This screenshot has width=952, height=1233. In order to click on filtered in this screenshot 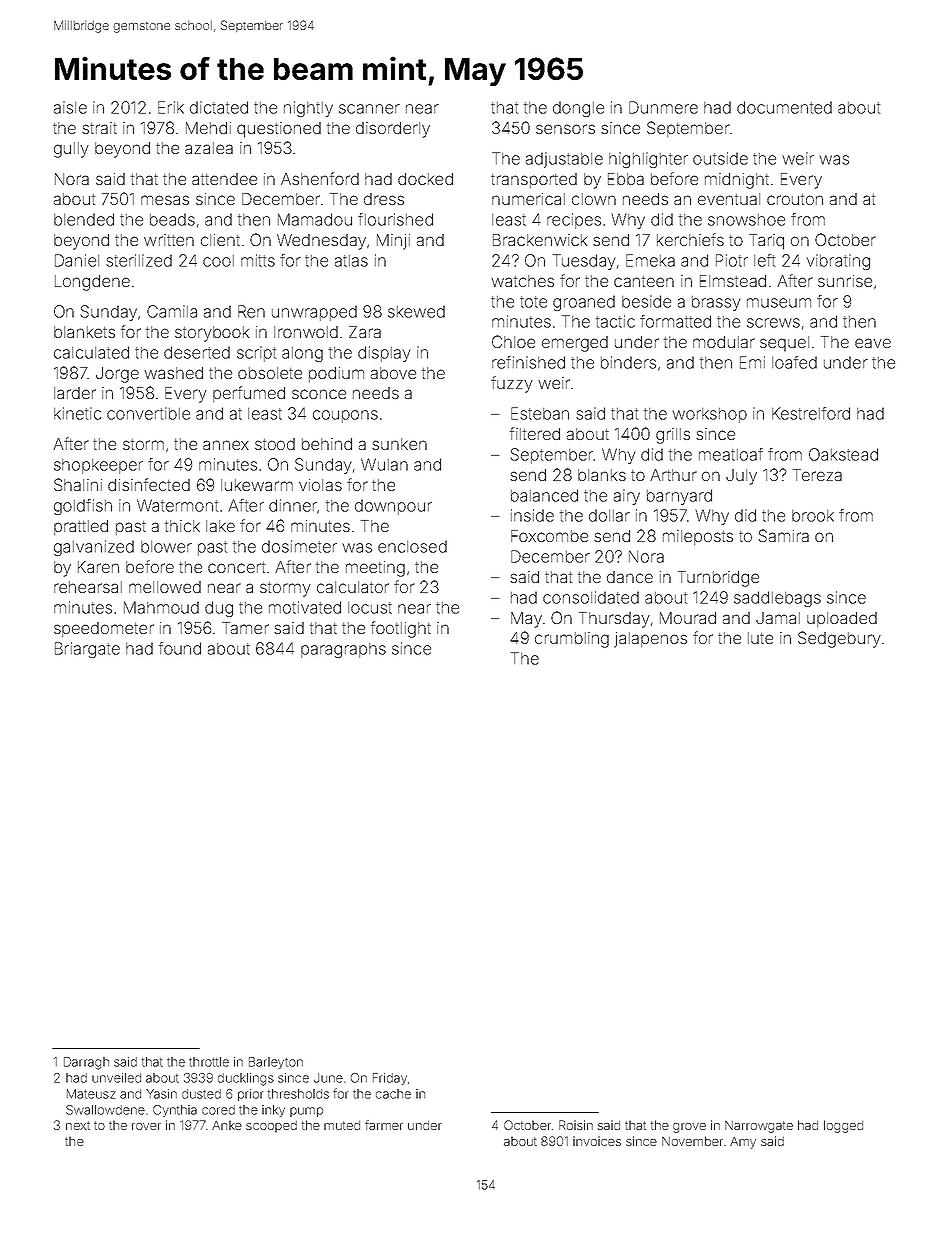, I will do `click(535, 433)`.
